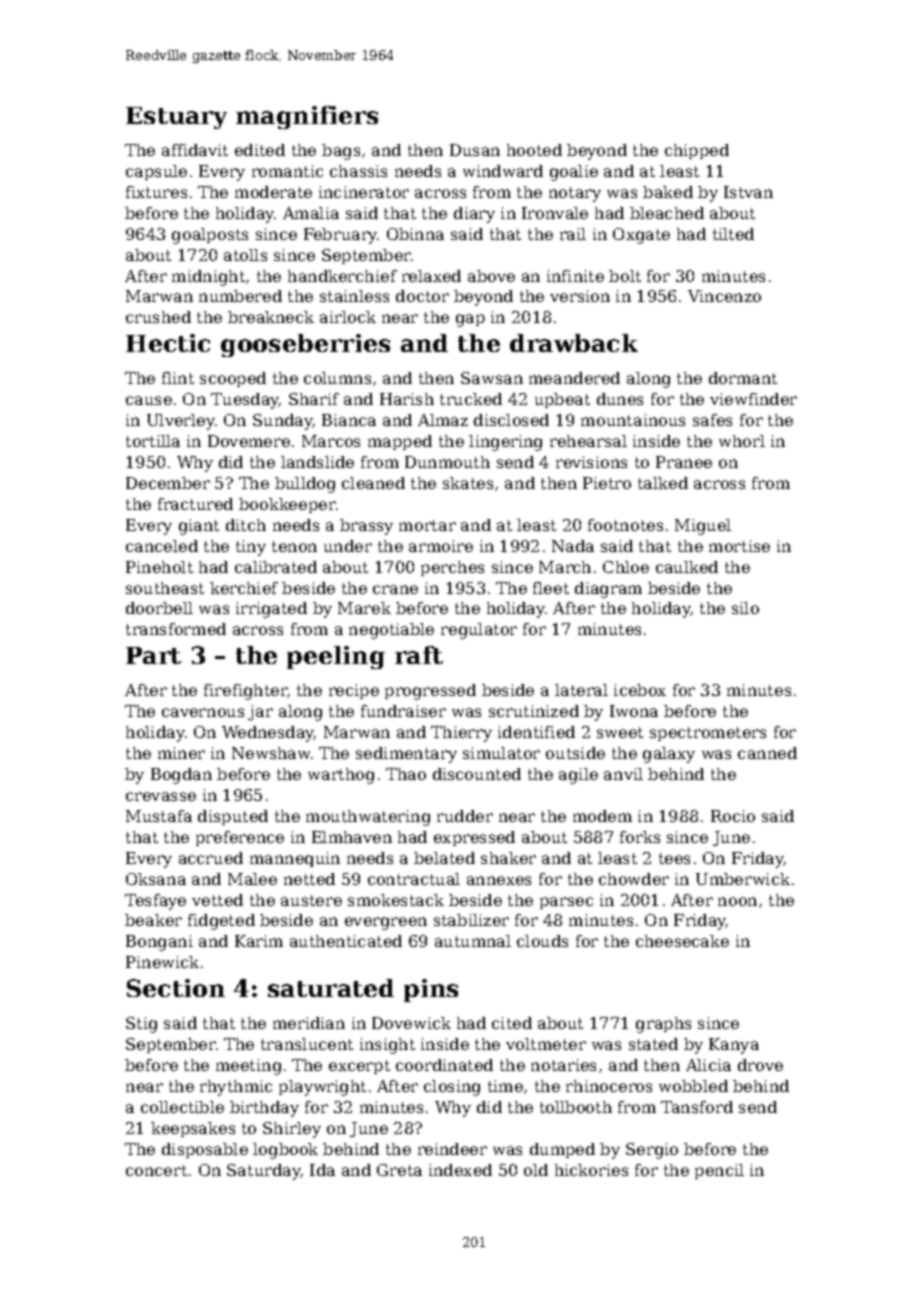 The image size is (924, 1314). What do you see at coordinates (264, 1172) in the document?
I see `Saturday` at bounding box center [264, 1172].
